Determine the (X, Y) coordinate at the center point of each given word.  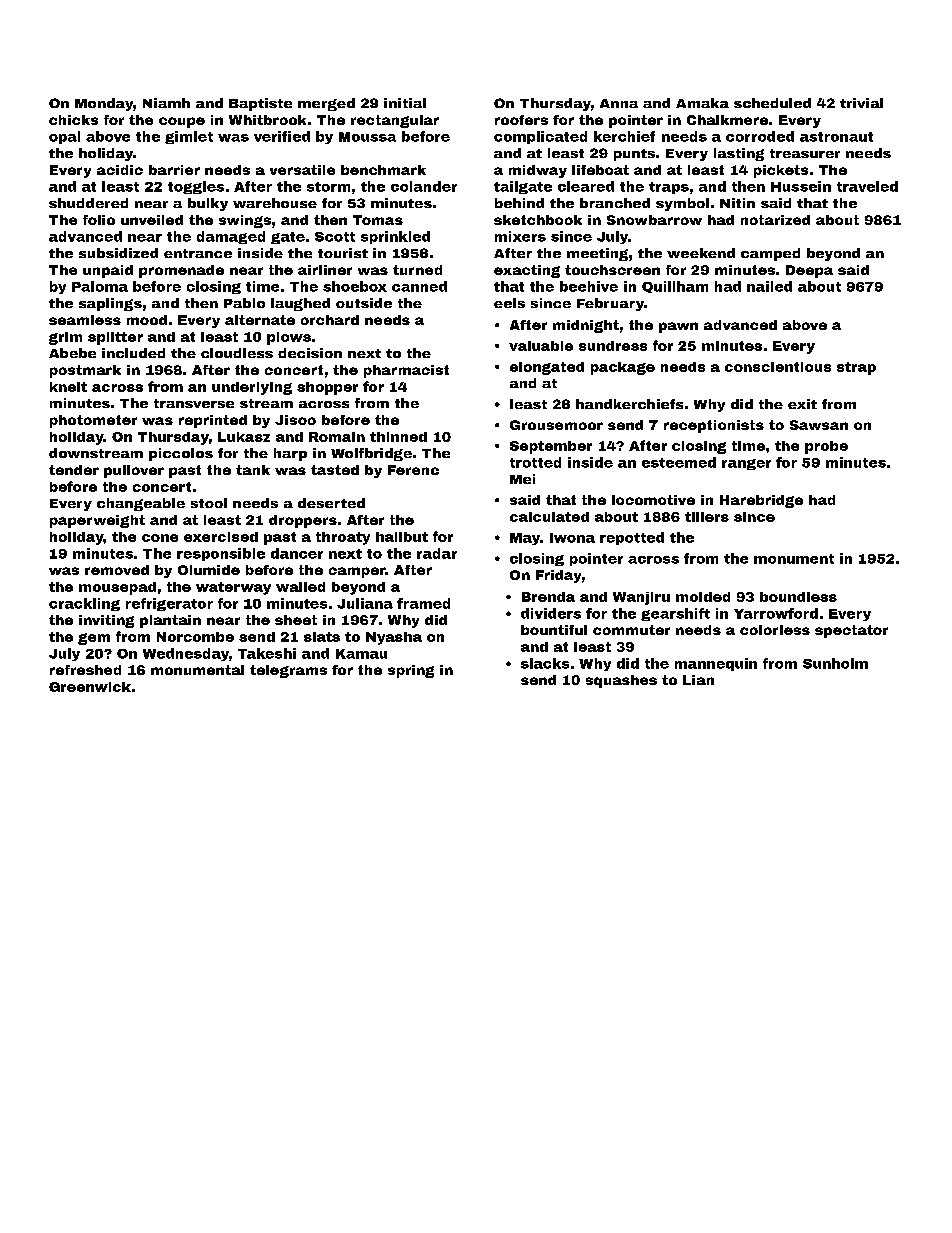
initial (405, 103)
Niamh (166, 103)
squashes (621, 681)
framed (423, 603)
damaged (231, 237)
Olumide (209, 570)
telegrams (288, 671)
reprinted (213, 421)
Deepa (809, 271)
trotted (535, 462)
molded (703, 597)
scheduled (772, 103)
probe (826, 447)
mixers (520, 236)
